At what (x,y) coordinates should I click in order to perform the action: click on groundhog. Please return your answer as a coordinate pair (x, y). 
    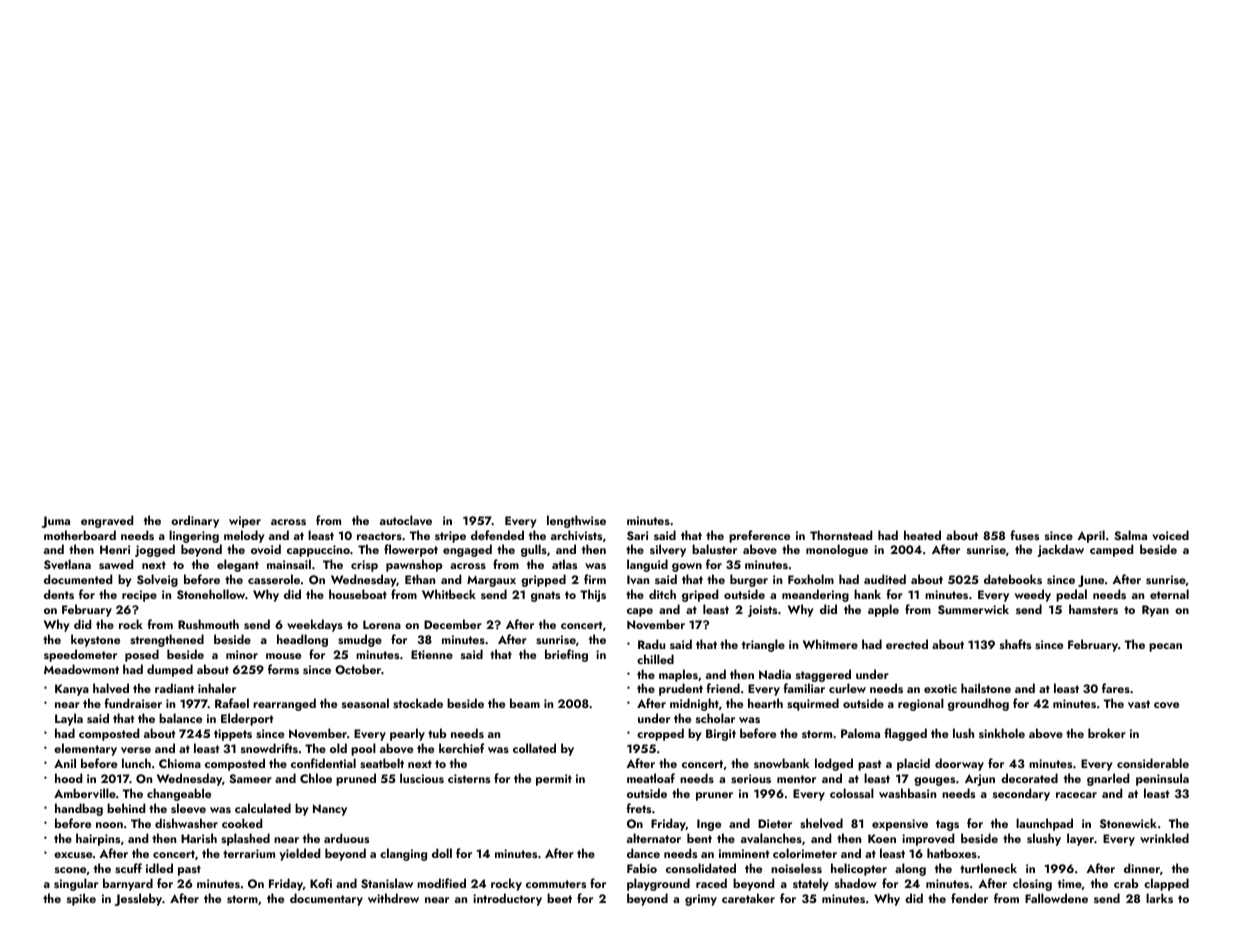
    Looking at the image, I should click on (978, 704).
